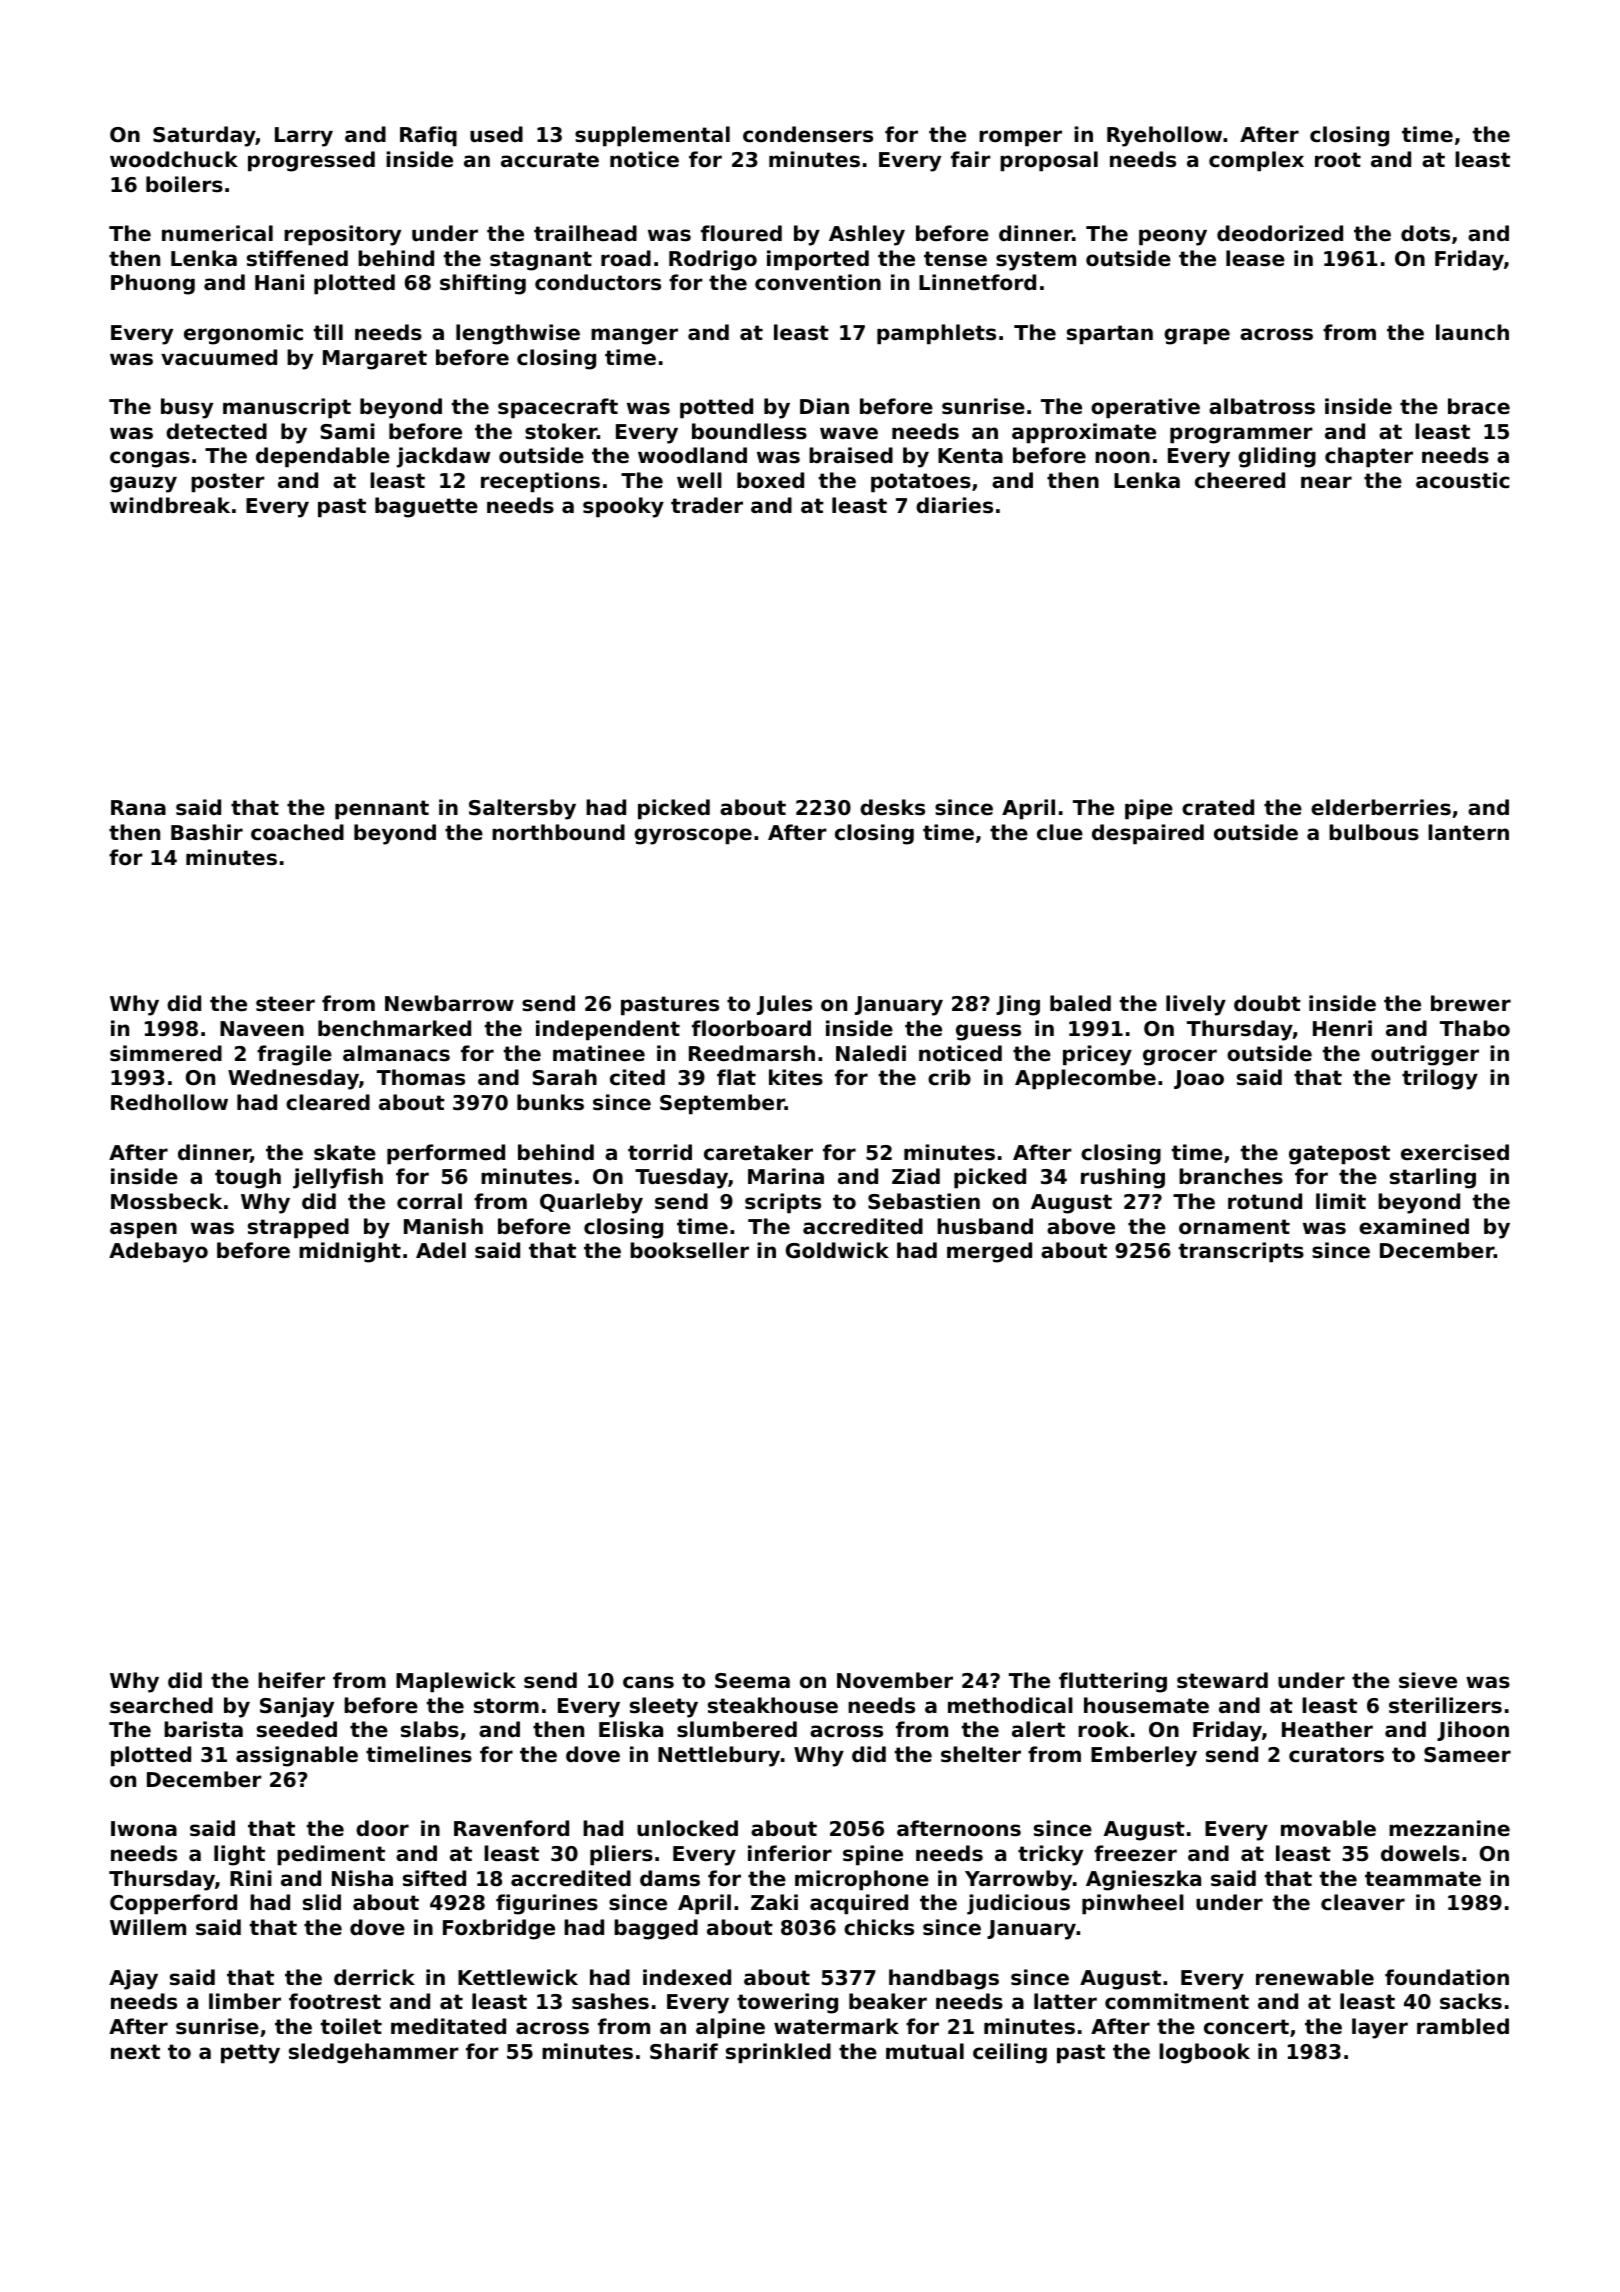 This page has width=1620, height=2292. What do you see at coordinates (170, 505) in the page?
I see `windbreak` at bounding box center [170, 505].
